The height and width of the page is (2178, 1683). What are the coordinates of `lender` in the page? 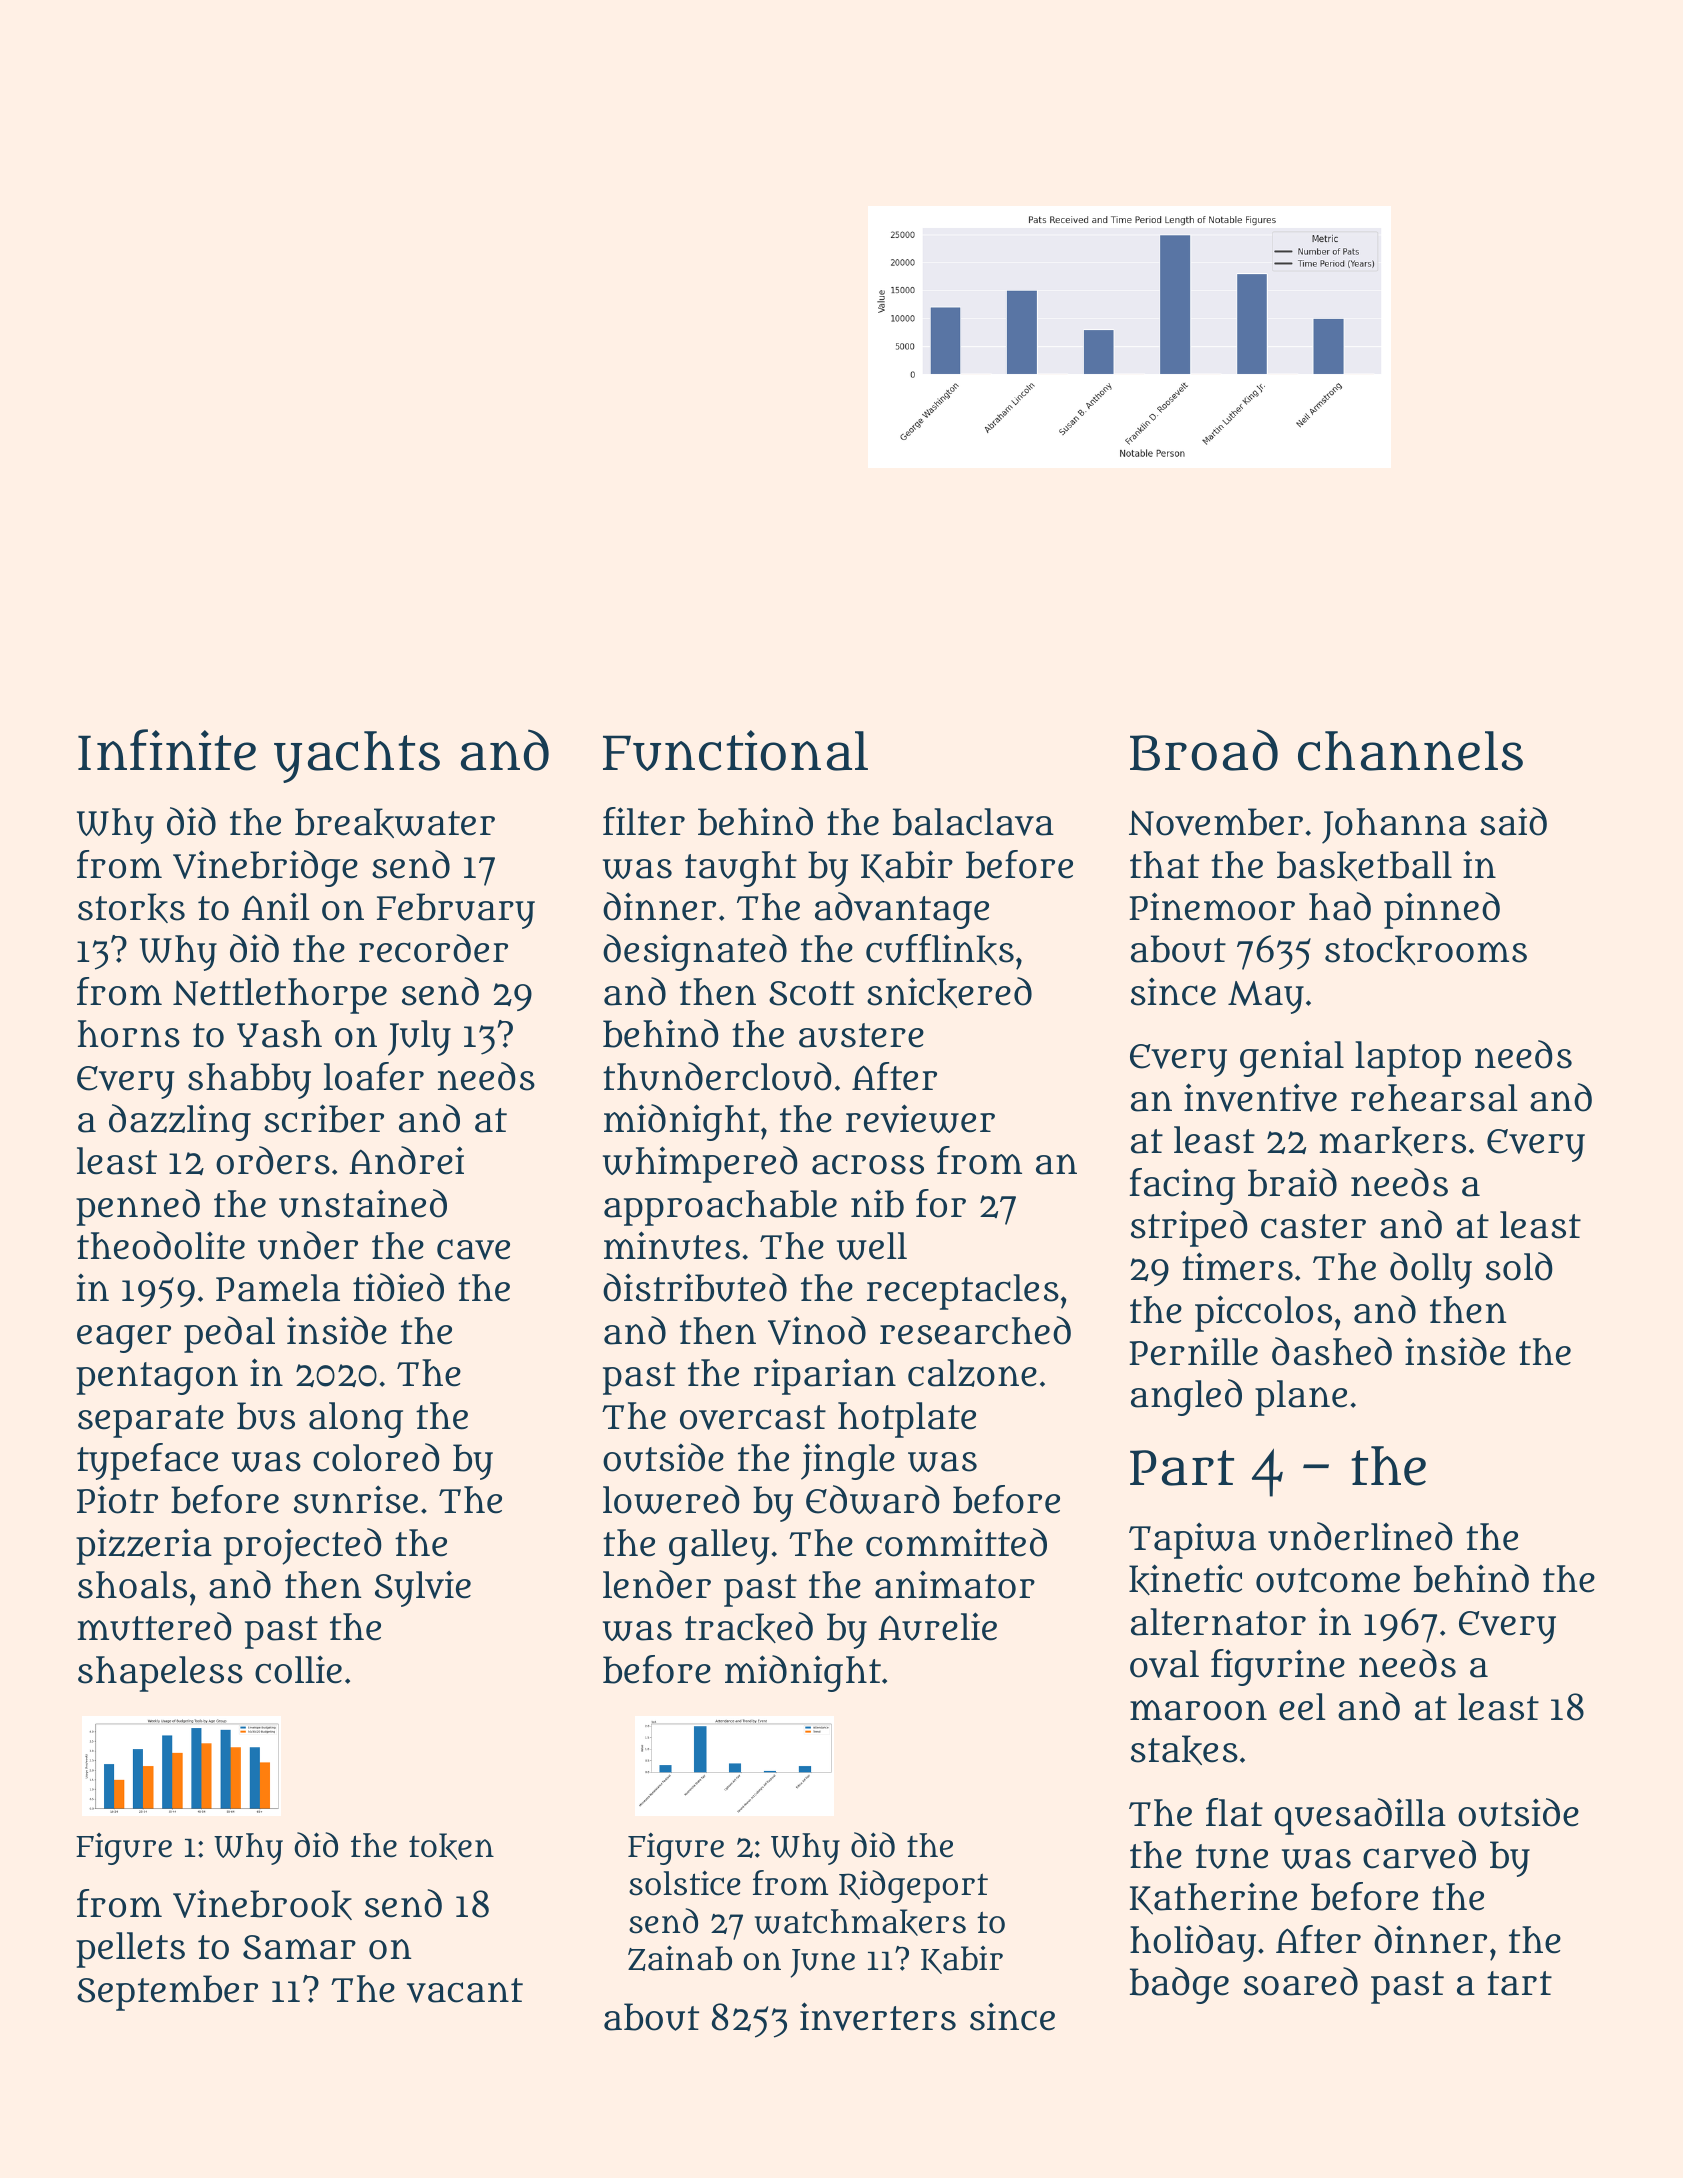 It's located at (657, 1584).
